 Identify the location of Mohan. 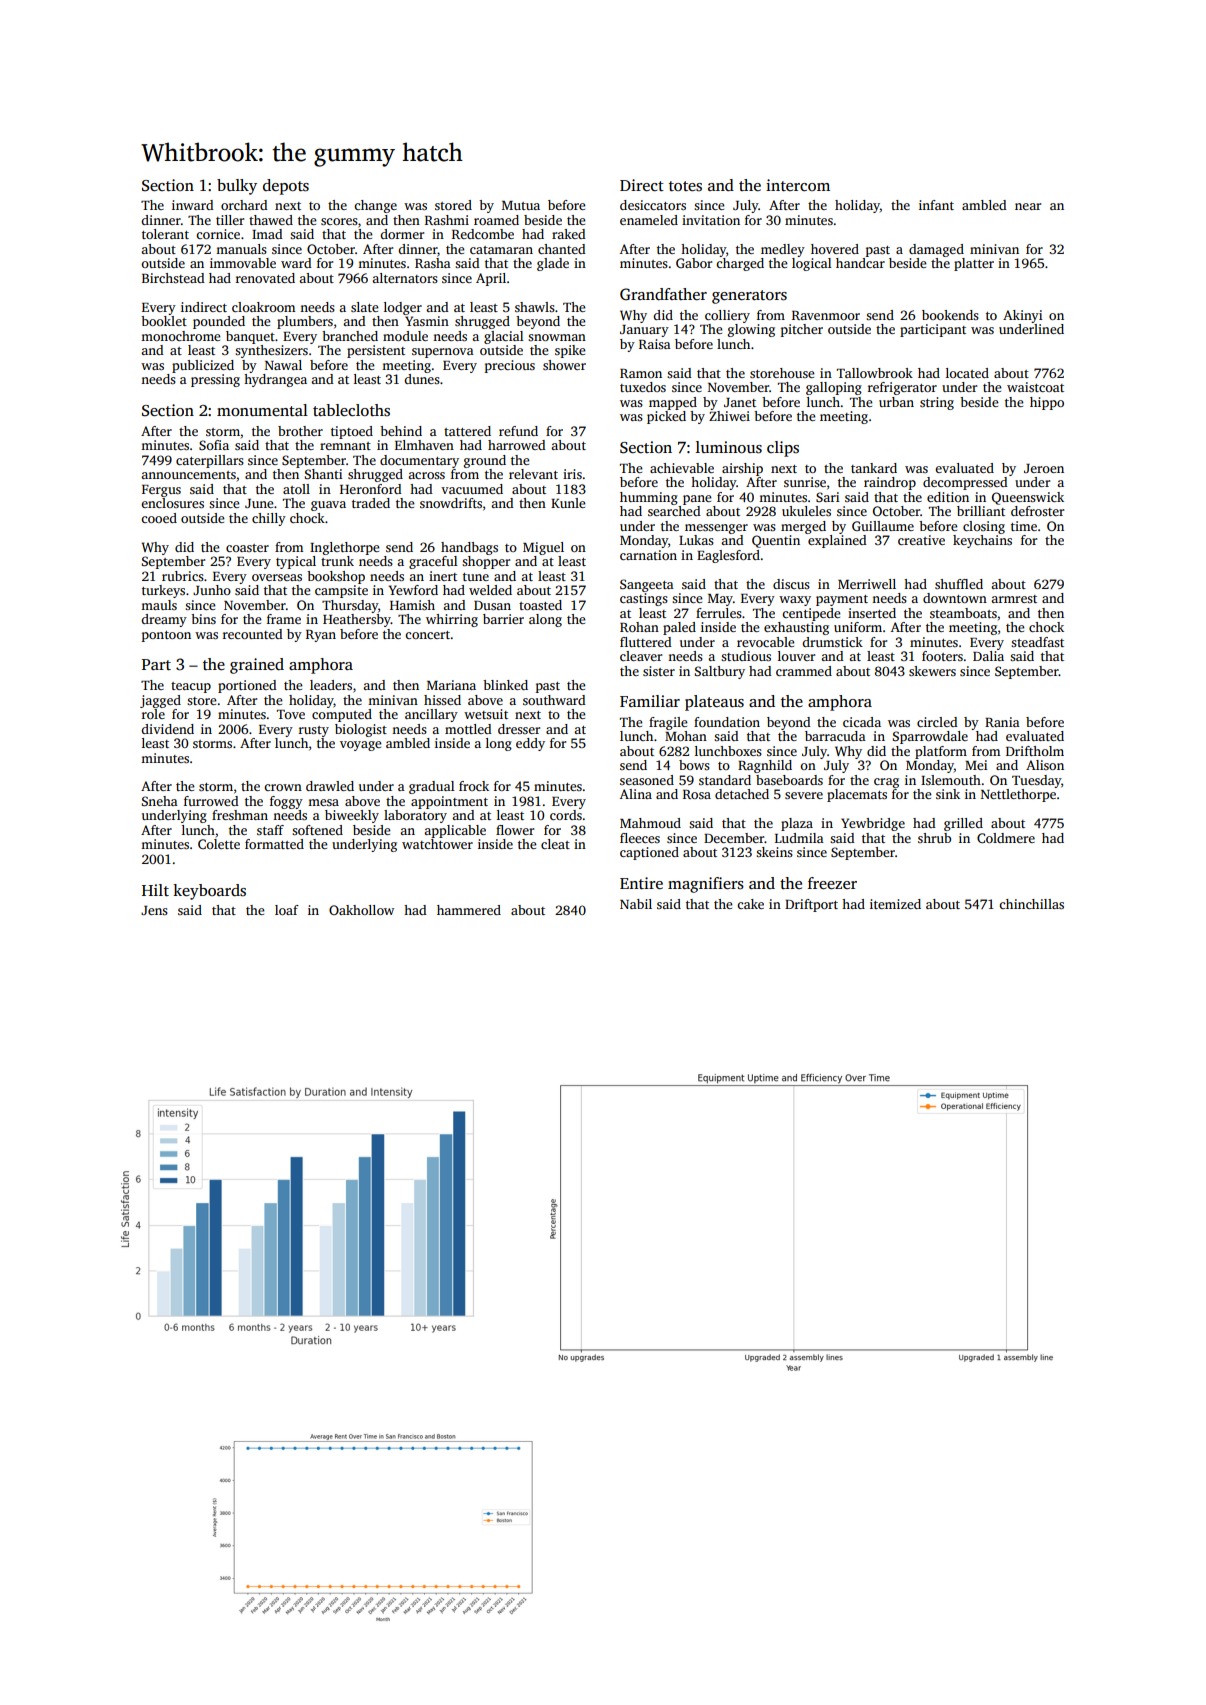
(686, 736).
